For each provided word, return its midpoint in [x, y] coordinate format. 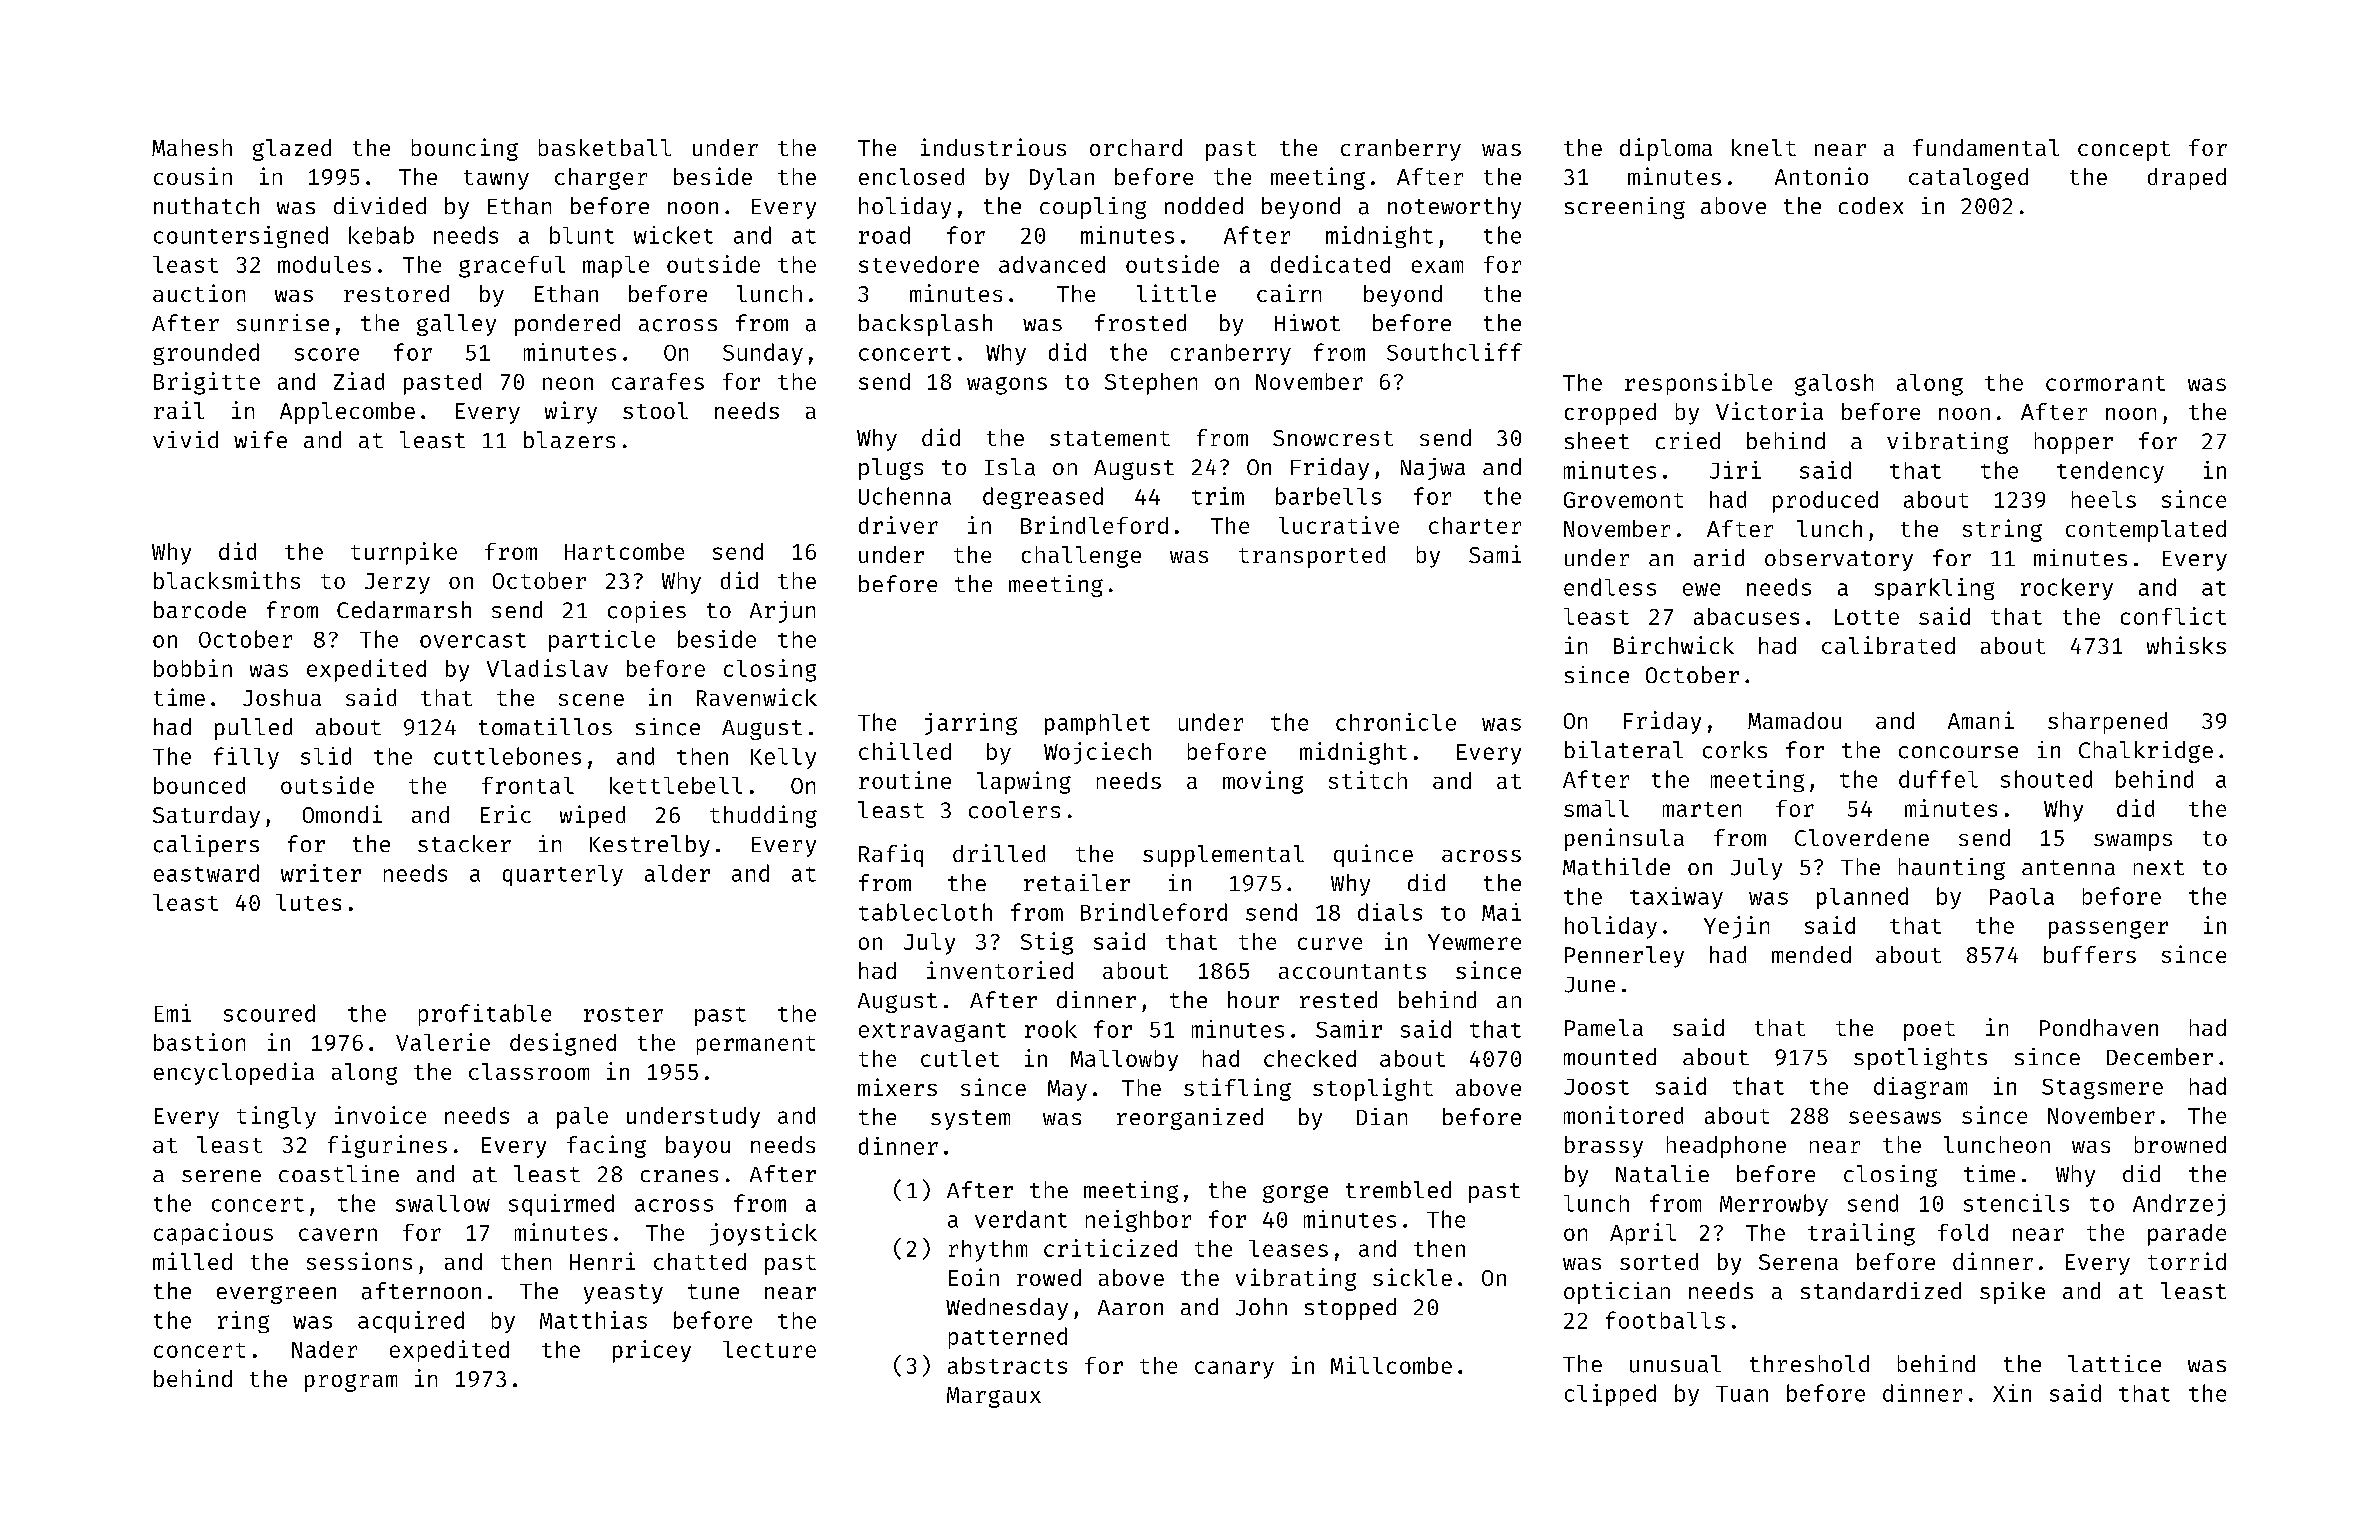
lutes [308, 902]
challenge [1081, 557]
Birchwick [1674, 645]
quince [1373, 855]
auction [199, 293]
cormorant [2105, 383]
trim [1218, 496]
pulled [253, 729]
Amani [1981, 720]
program [351, 1383]
